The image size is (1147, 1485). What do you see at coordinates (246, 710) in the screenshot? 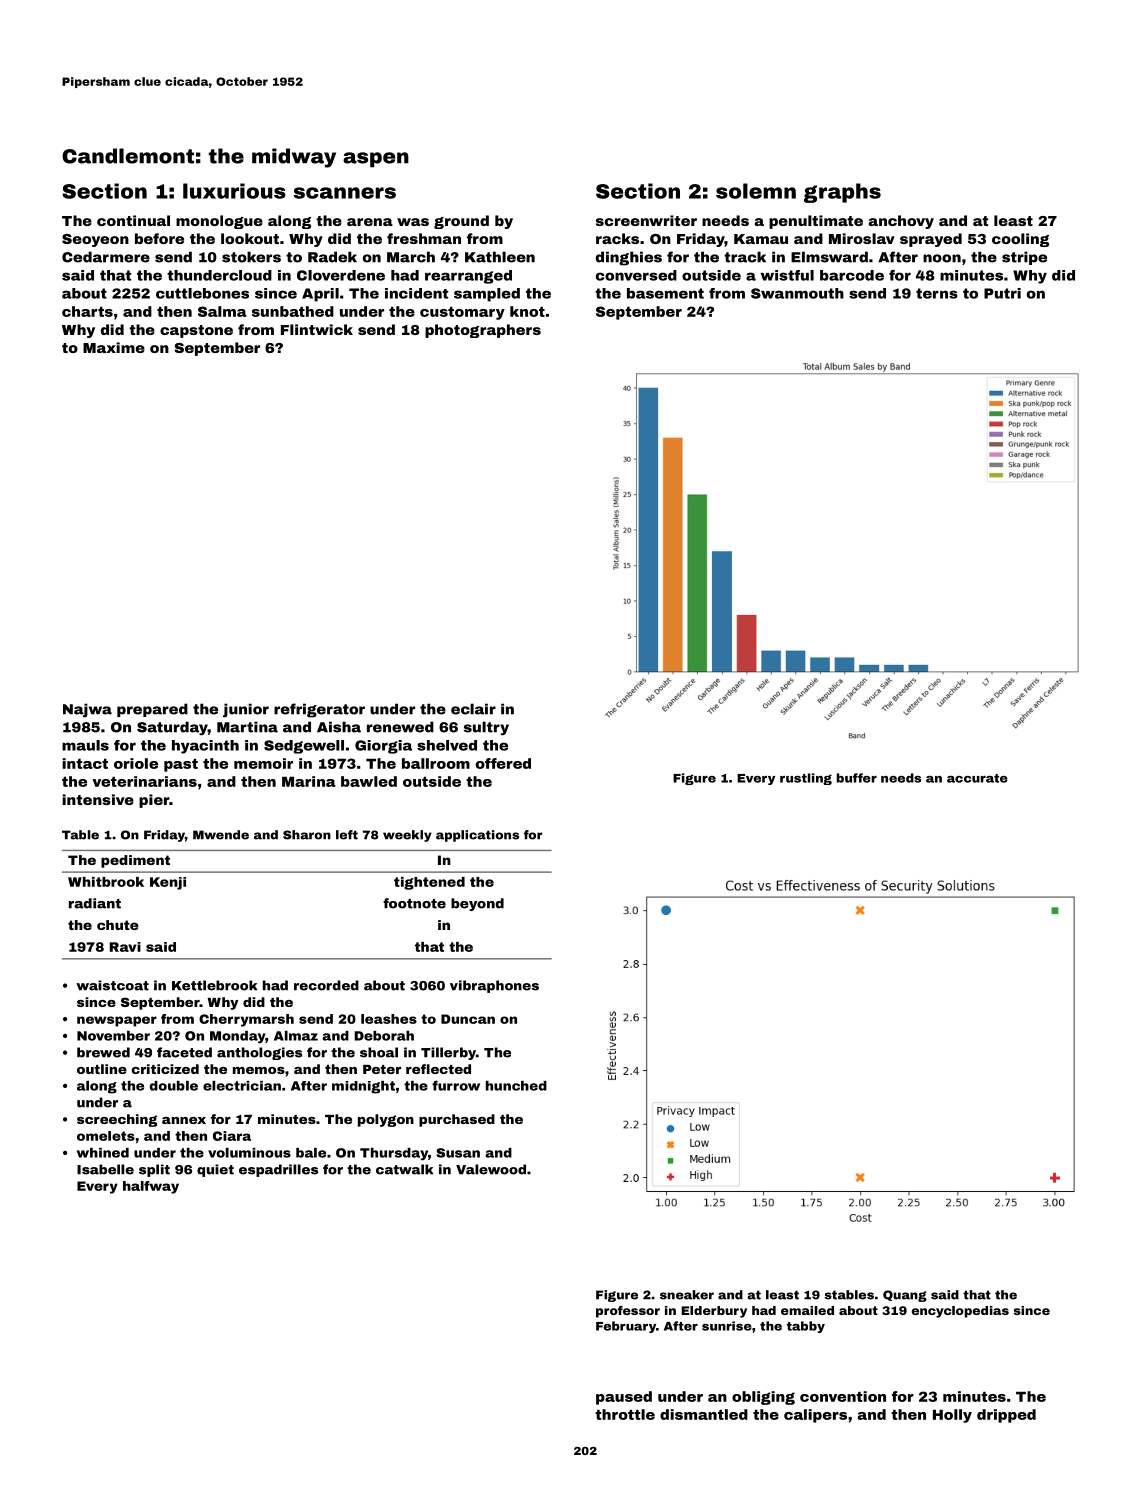
I see `junior` at bounding box center [246, 710].
